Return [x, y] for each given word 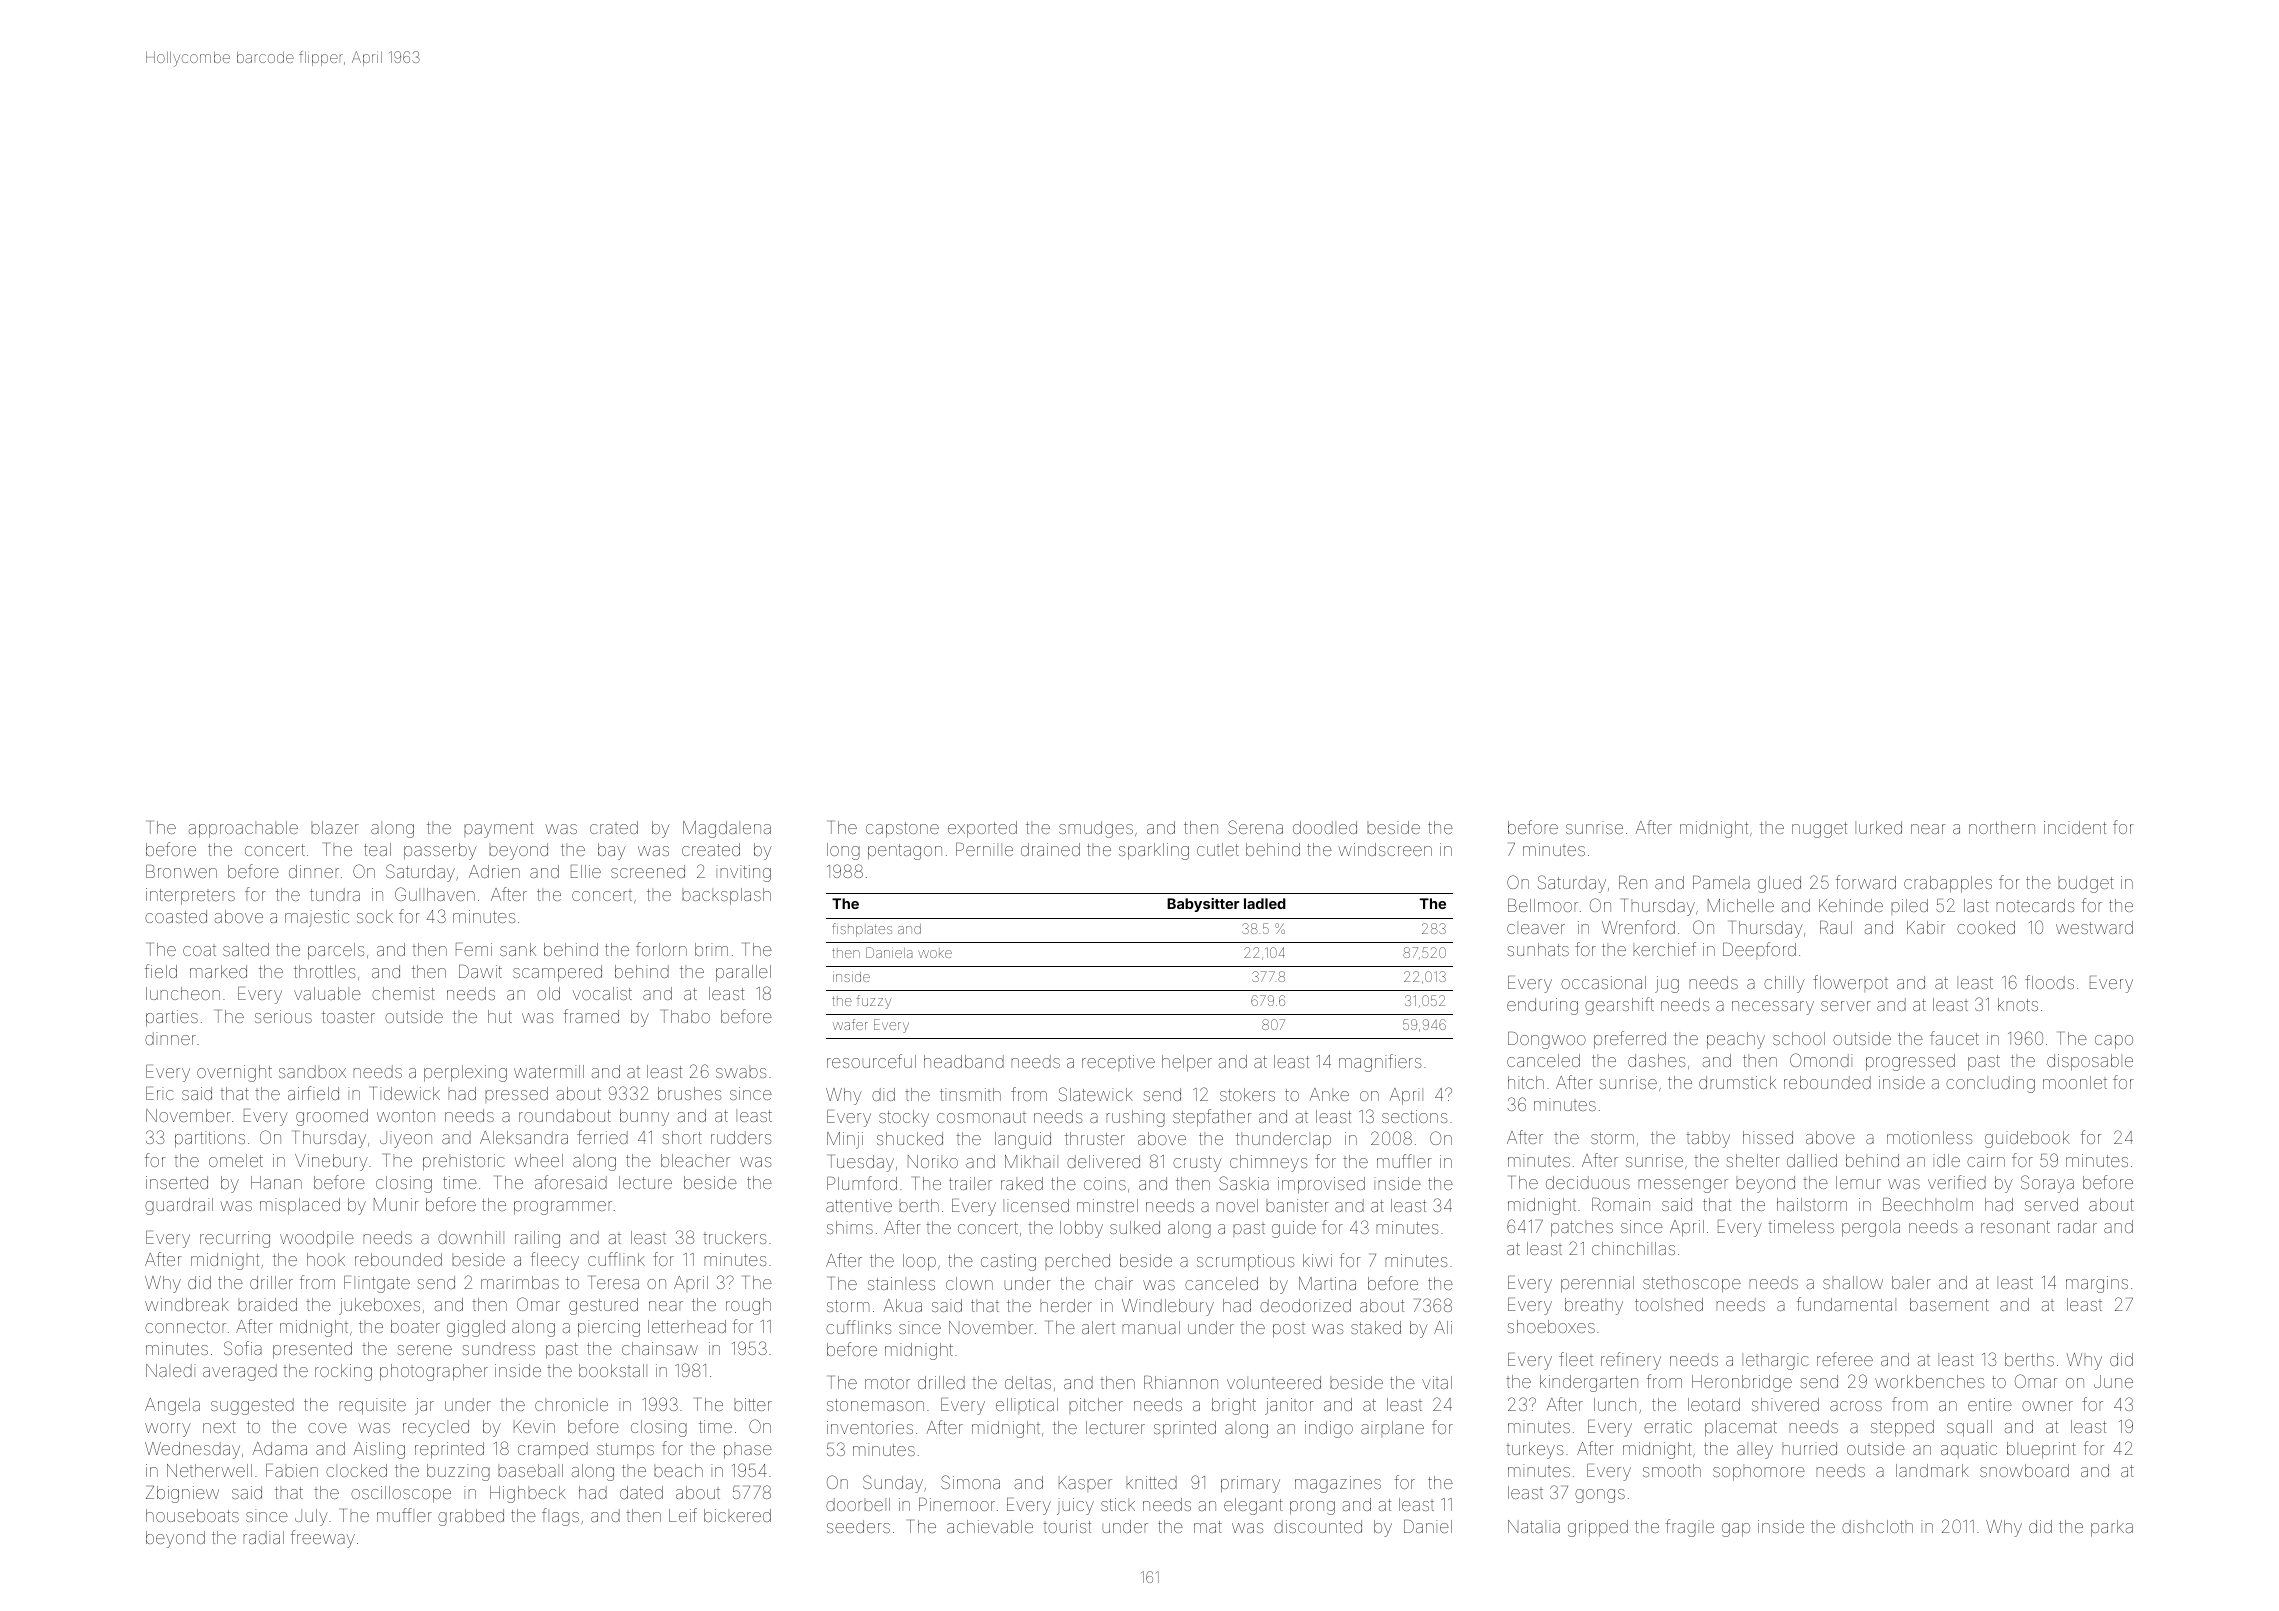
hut [500, 1016]
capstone [902, 830]
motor [887, 1383]
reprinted [449, 1450]
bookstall [613, 1370]
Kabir [1926, 927]
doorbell [858, 1504]
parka [2112, 1528]
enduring [1542, 1006]
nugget [1819, 830]
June [2113, 1381]
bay [612, 851]
